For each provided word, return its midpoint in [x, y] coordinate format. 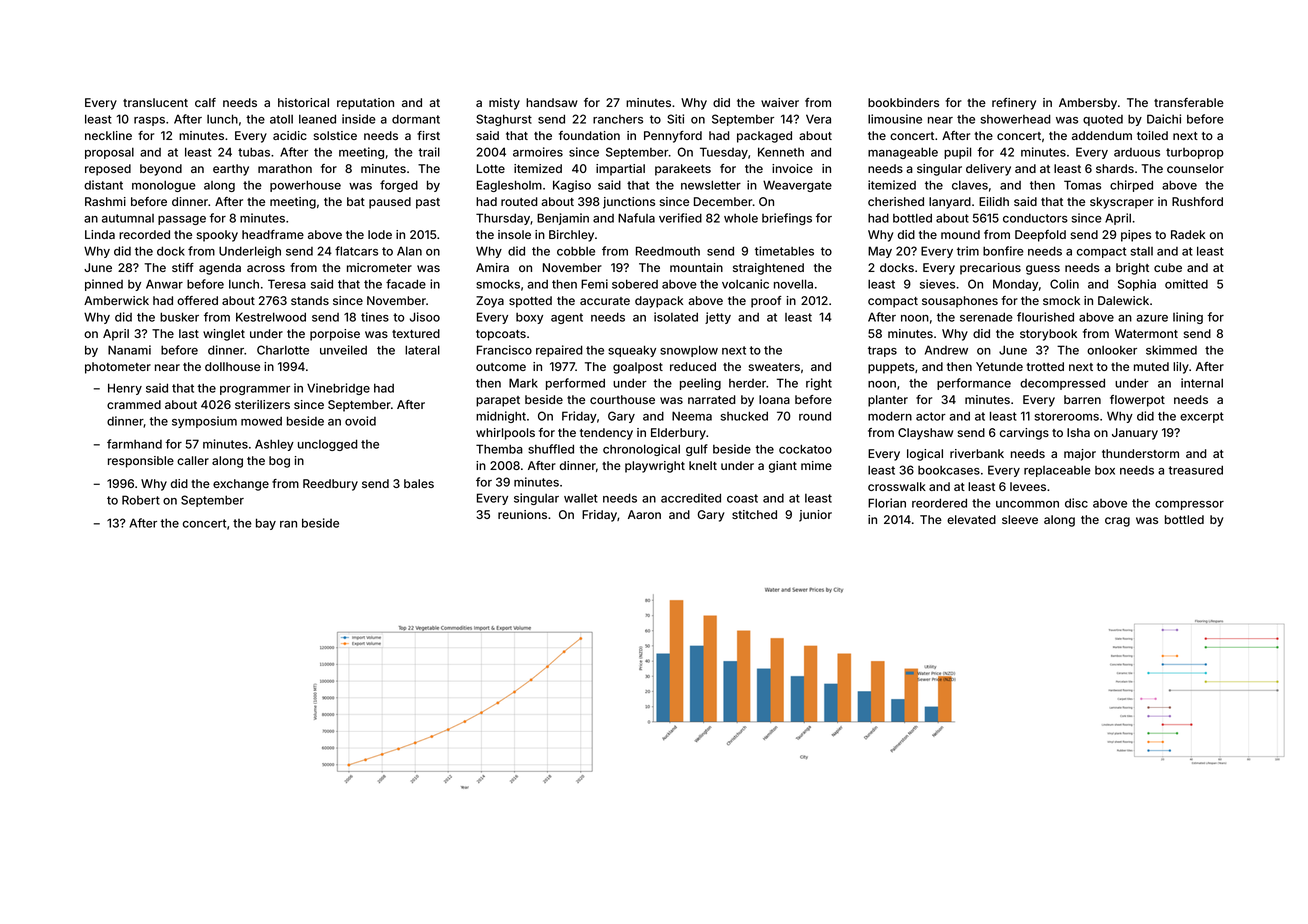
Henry [125, 389]
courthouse [622, 399]
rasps [149, 121]
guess [1043, 270]
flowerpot [1137, 401]
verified [680, 218]
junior [815, 516]
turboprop [1195, 153]
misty [504, 104]
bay [266, 524]
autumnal [128, 218]
